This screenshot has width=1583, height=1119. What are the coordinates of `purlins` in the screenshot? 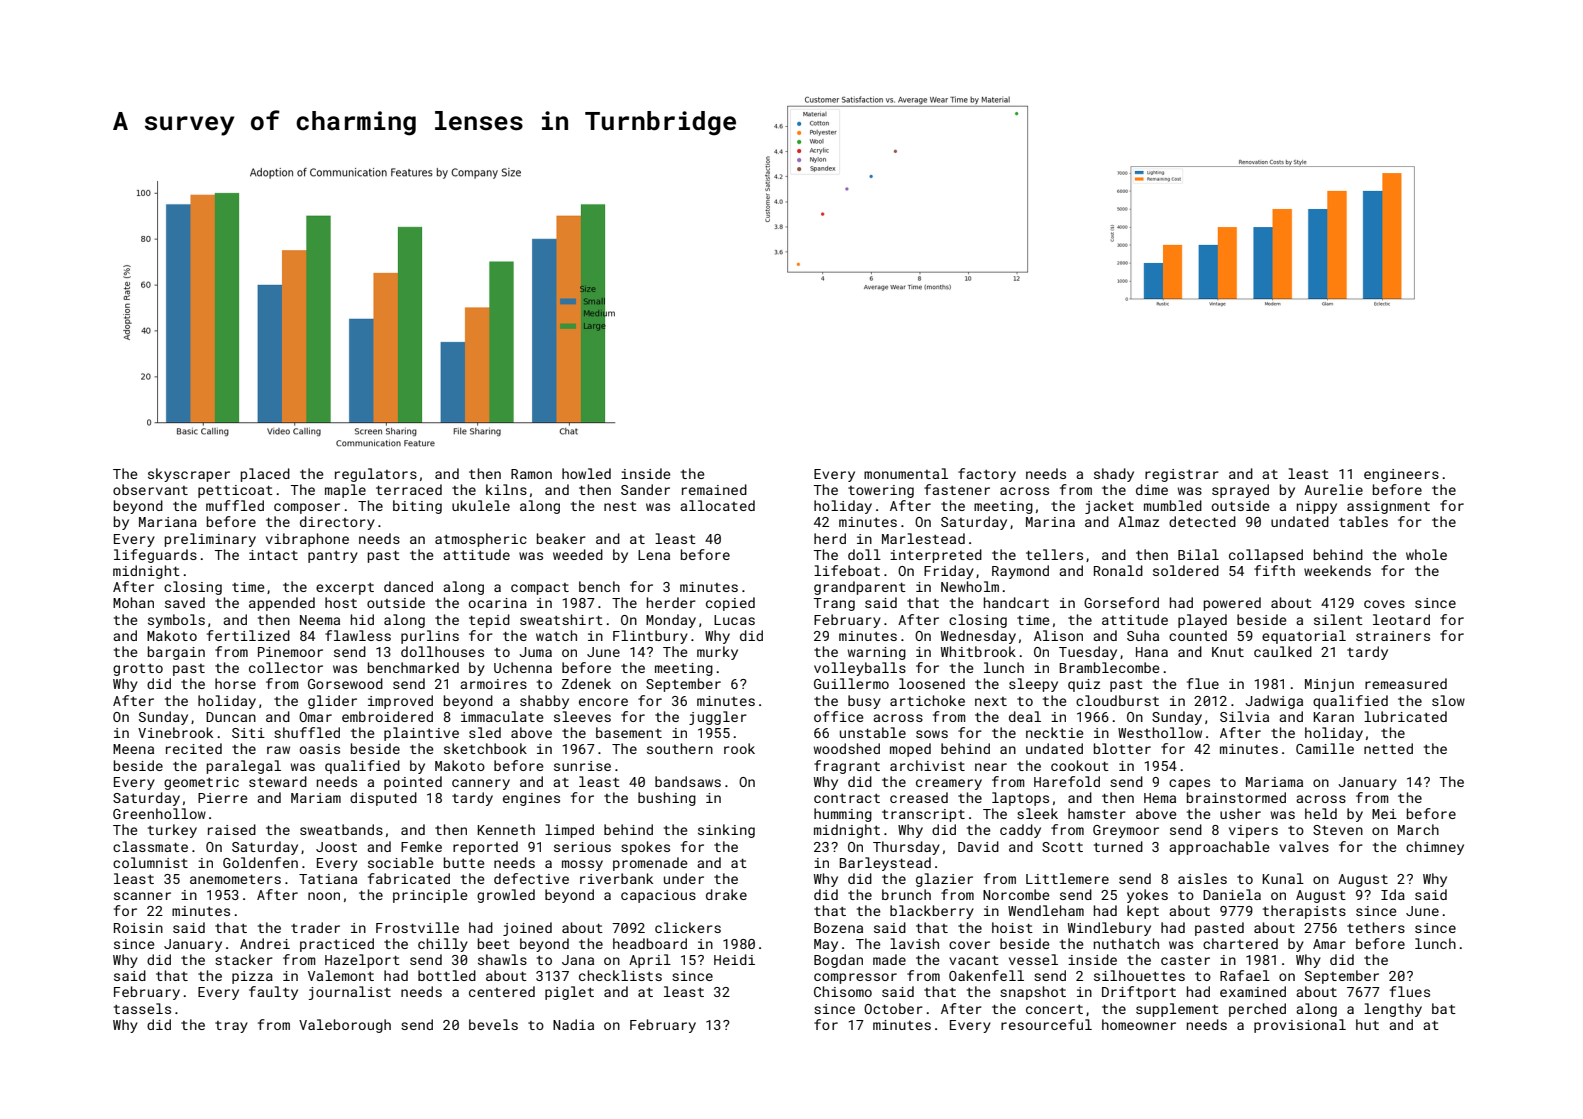 It's located at (430, 637).
